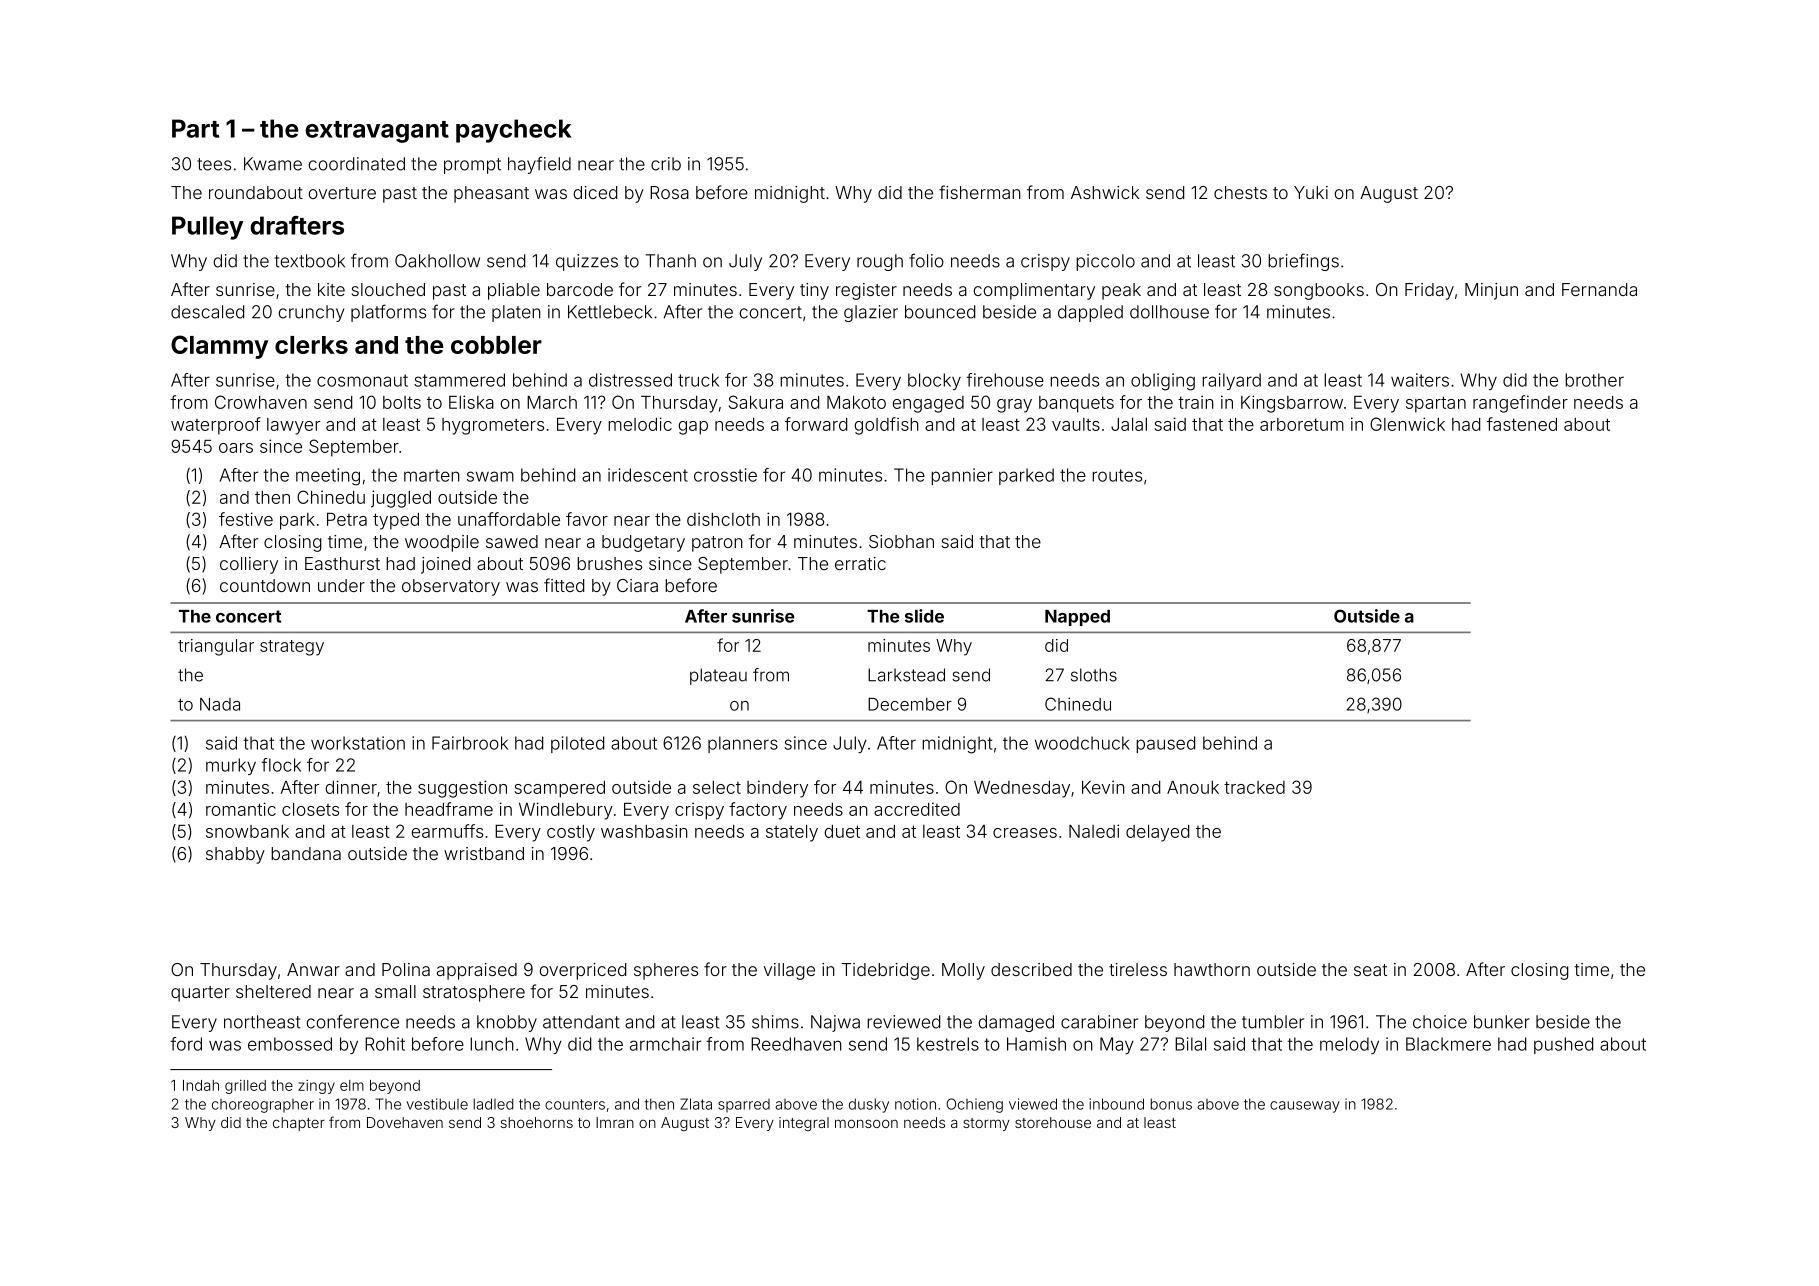 Image resolution: width=1819 pixels, height=1286 pixels. What do you see at coordinates (1254, 787) in the image?
I see `tracked` at bounding box center [1254, 787].
